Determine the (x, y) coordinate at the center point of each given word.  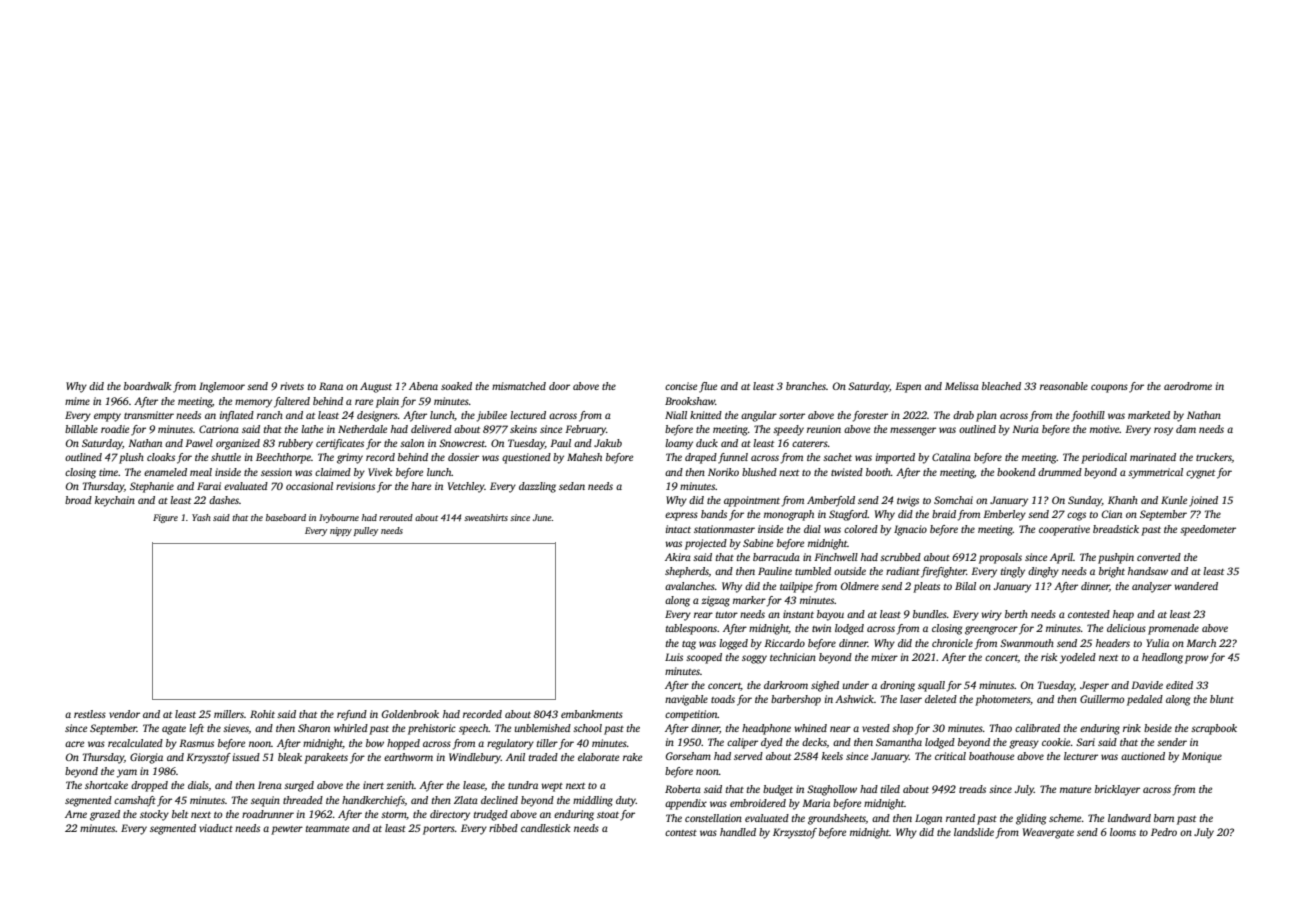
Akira (678, 557)
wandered (1196, 586)
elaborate (598, 757)
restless (90, 714)
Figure (165, 518)
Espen (908, 387)
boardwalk (147, 386)
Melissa (962, 386)
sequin (265, 801)
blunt (1222, 699)
